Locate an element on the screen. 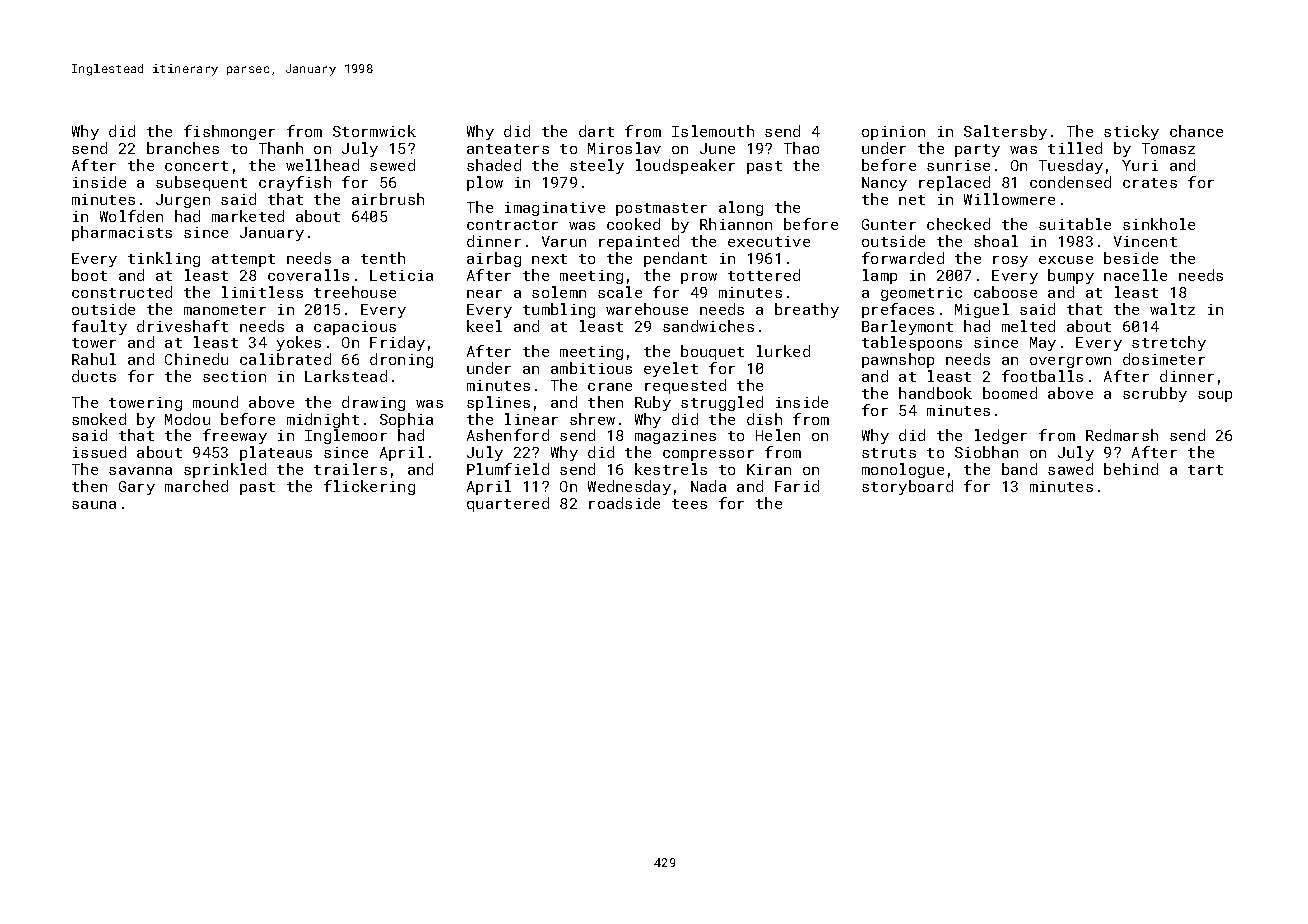 The width and height of the screenshot is (1308, 924). yokes is located at coordinates (299, 343).
